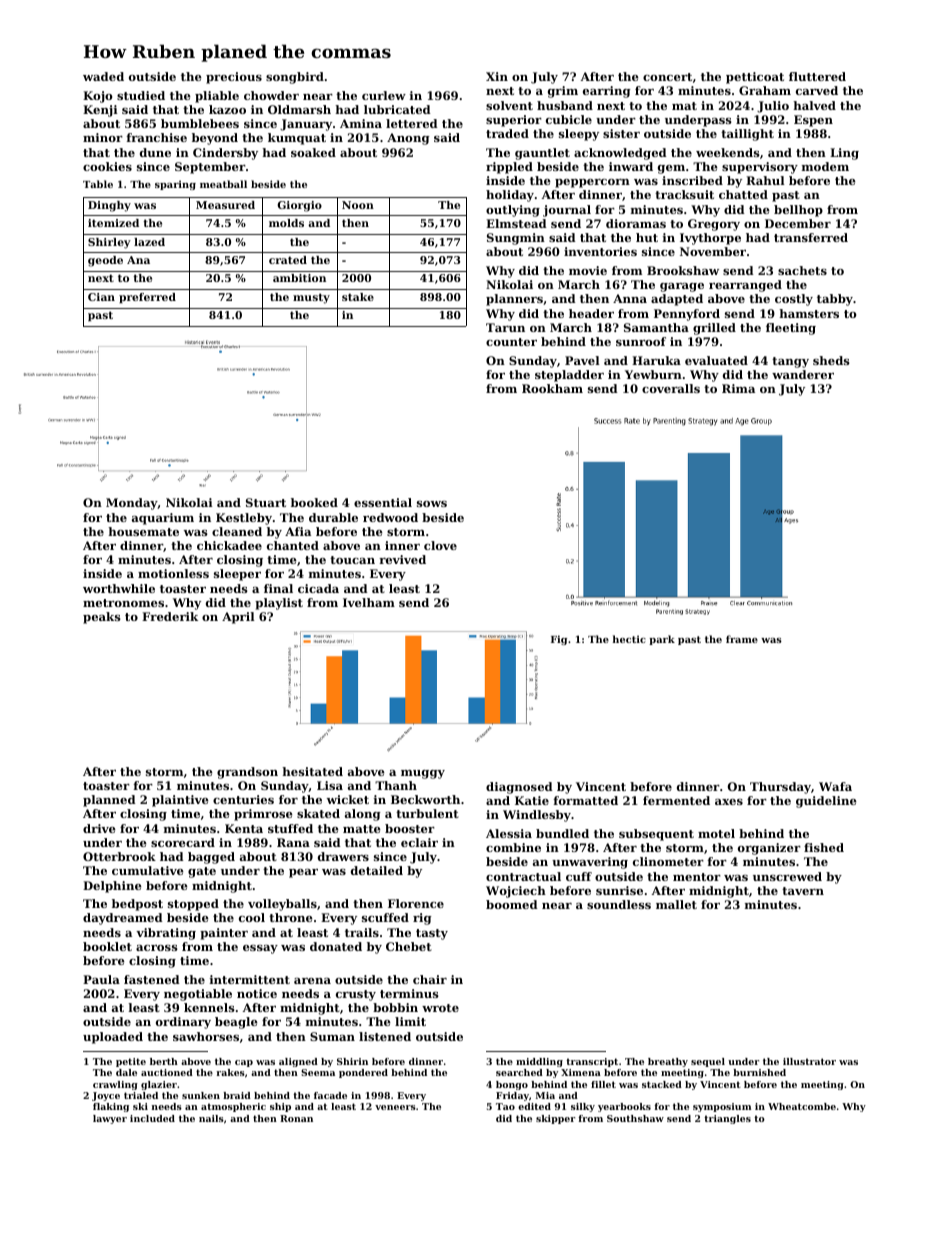  I want to click on stake, so click(358, 297).
